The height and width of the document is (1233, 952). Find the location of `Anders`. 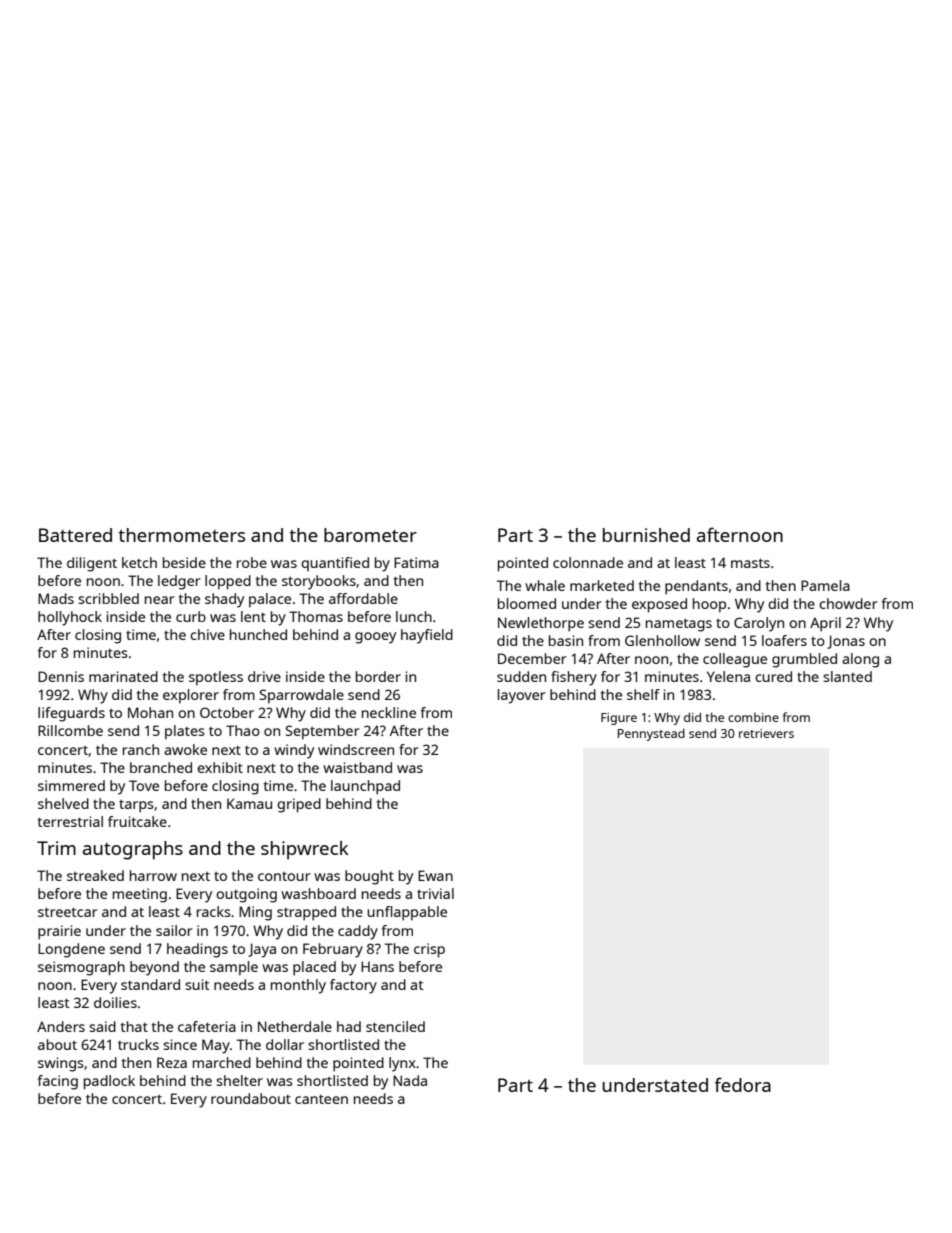

Anders is located at coordinates (61, 1026).
